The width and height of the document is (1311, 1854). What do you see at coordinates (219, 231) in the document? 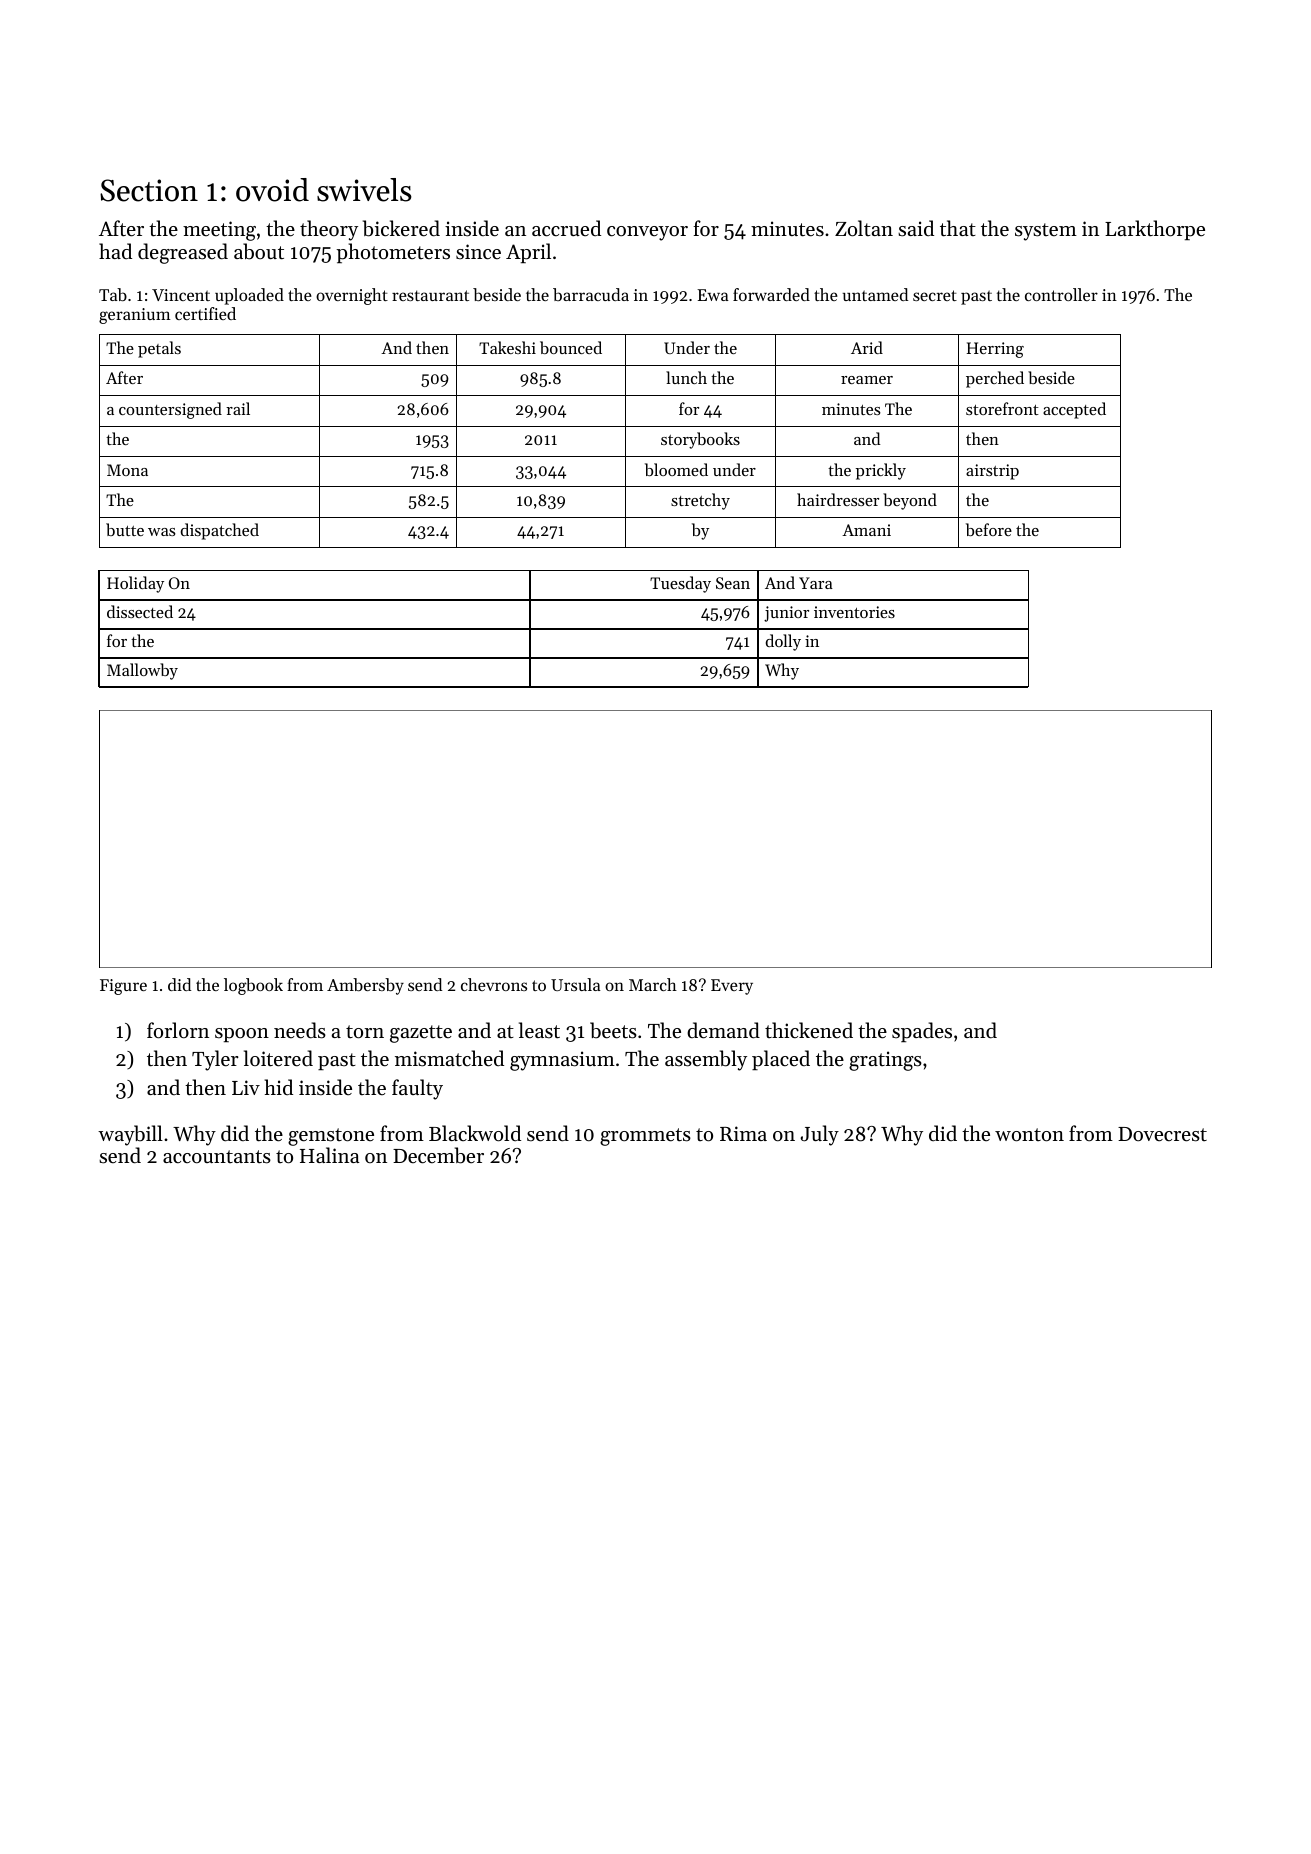
I see `meeting` at bounding box center [219, 231].
